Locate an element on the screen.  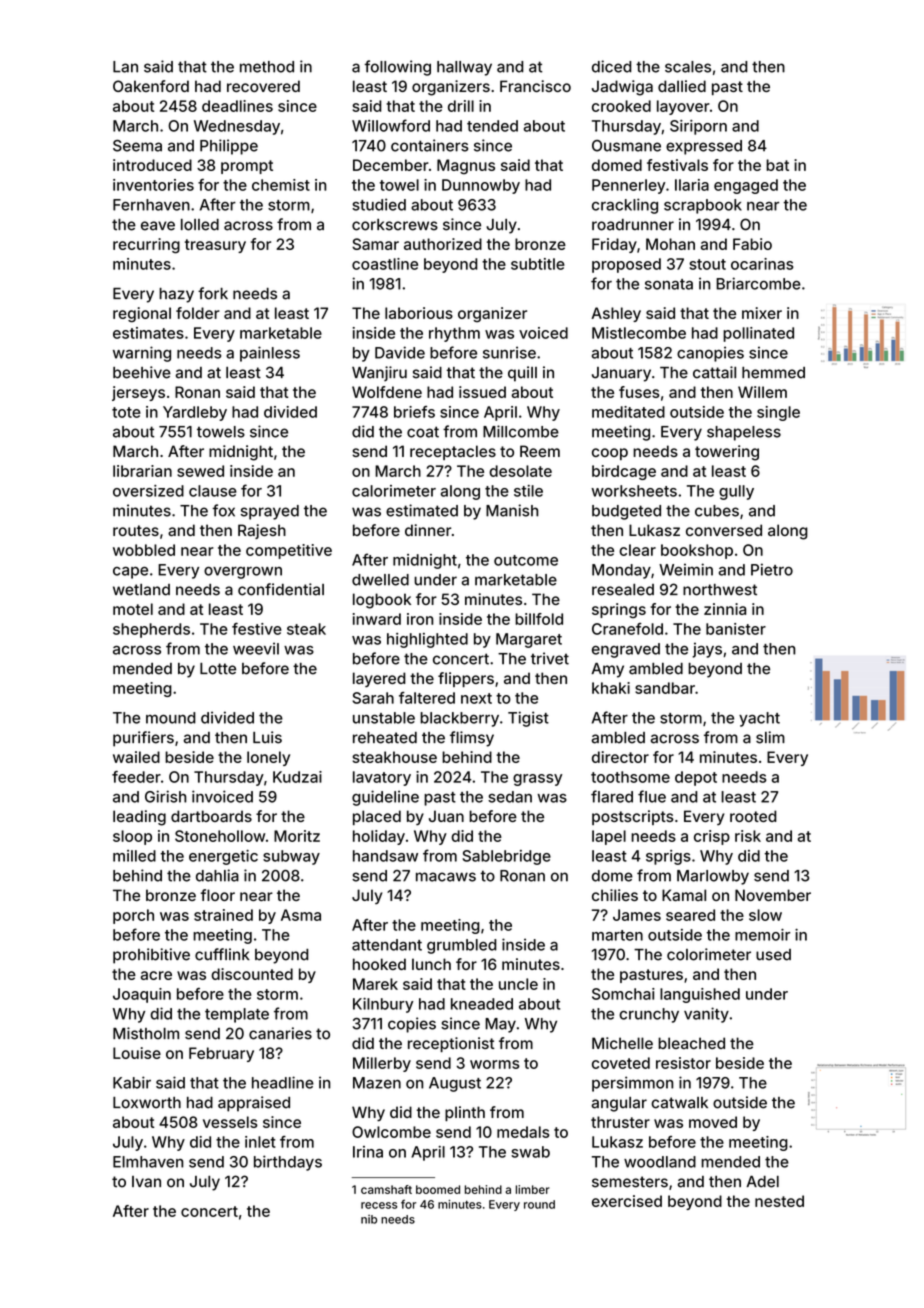
method is located at coordinates (267, 67).
